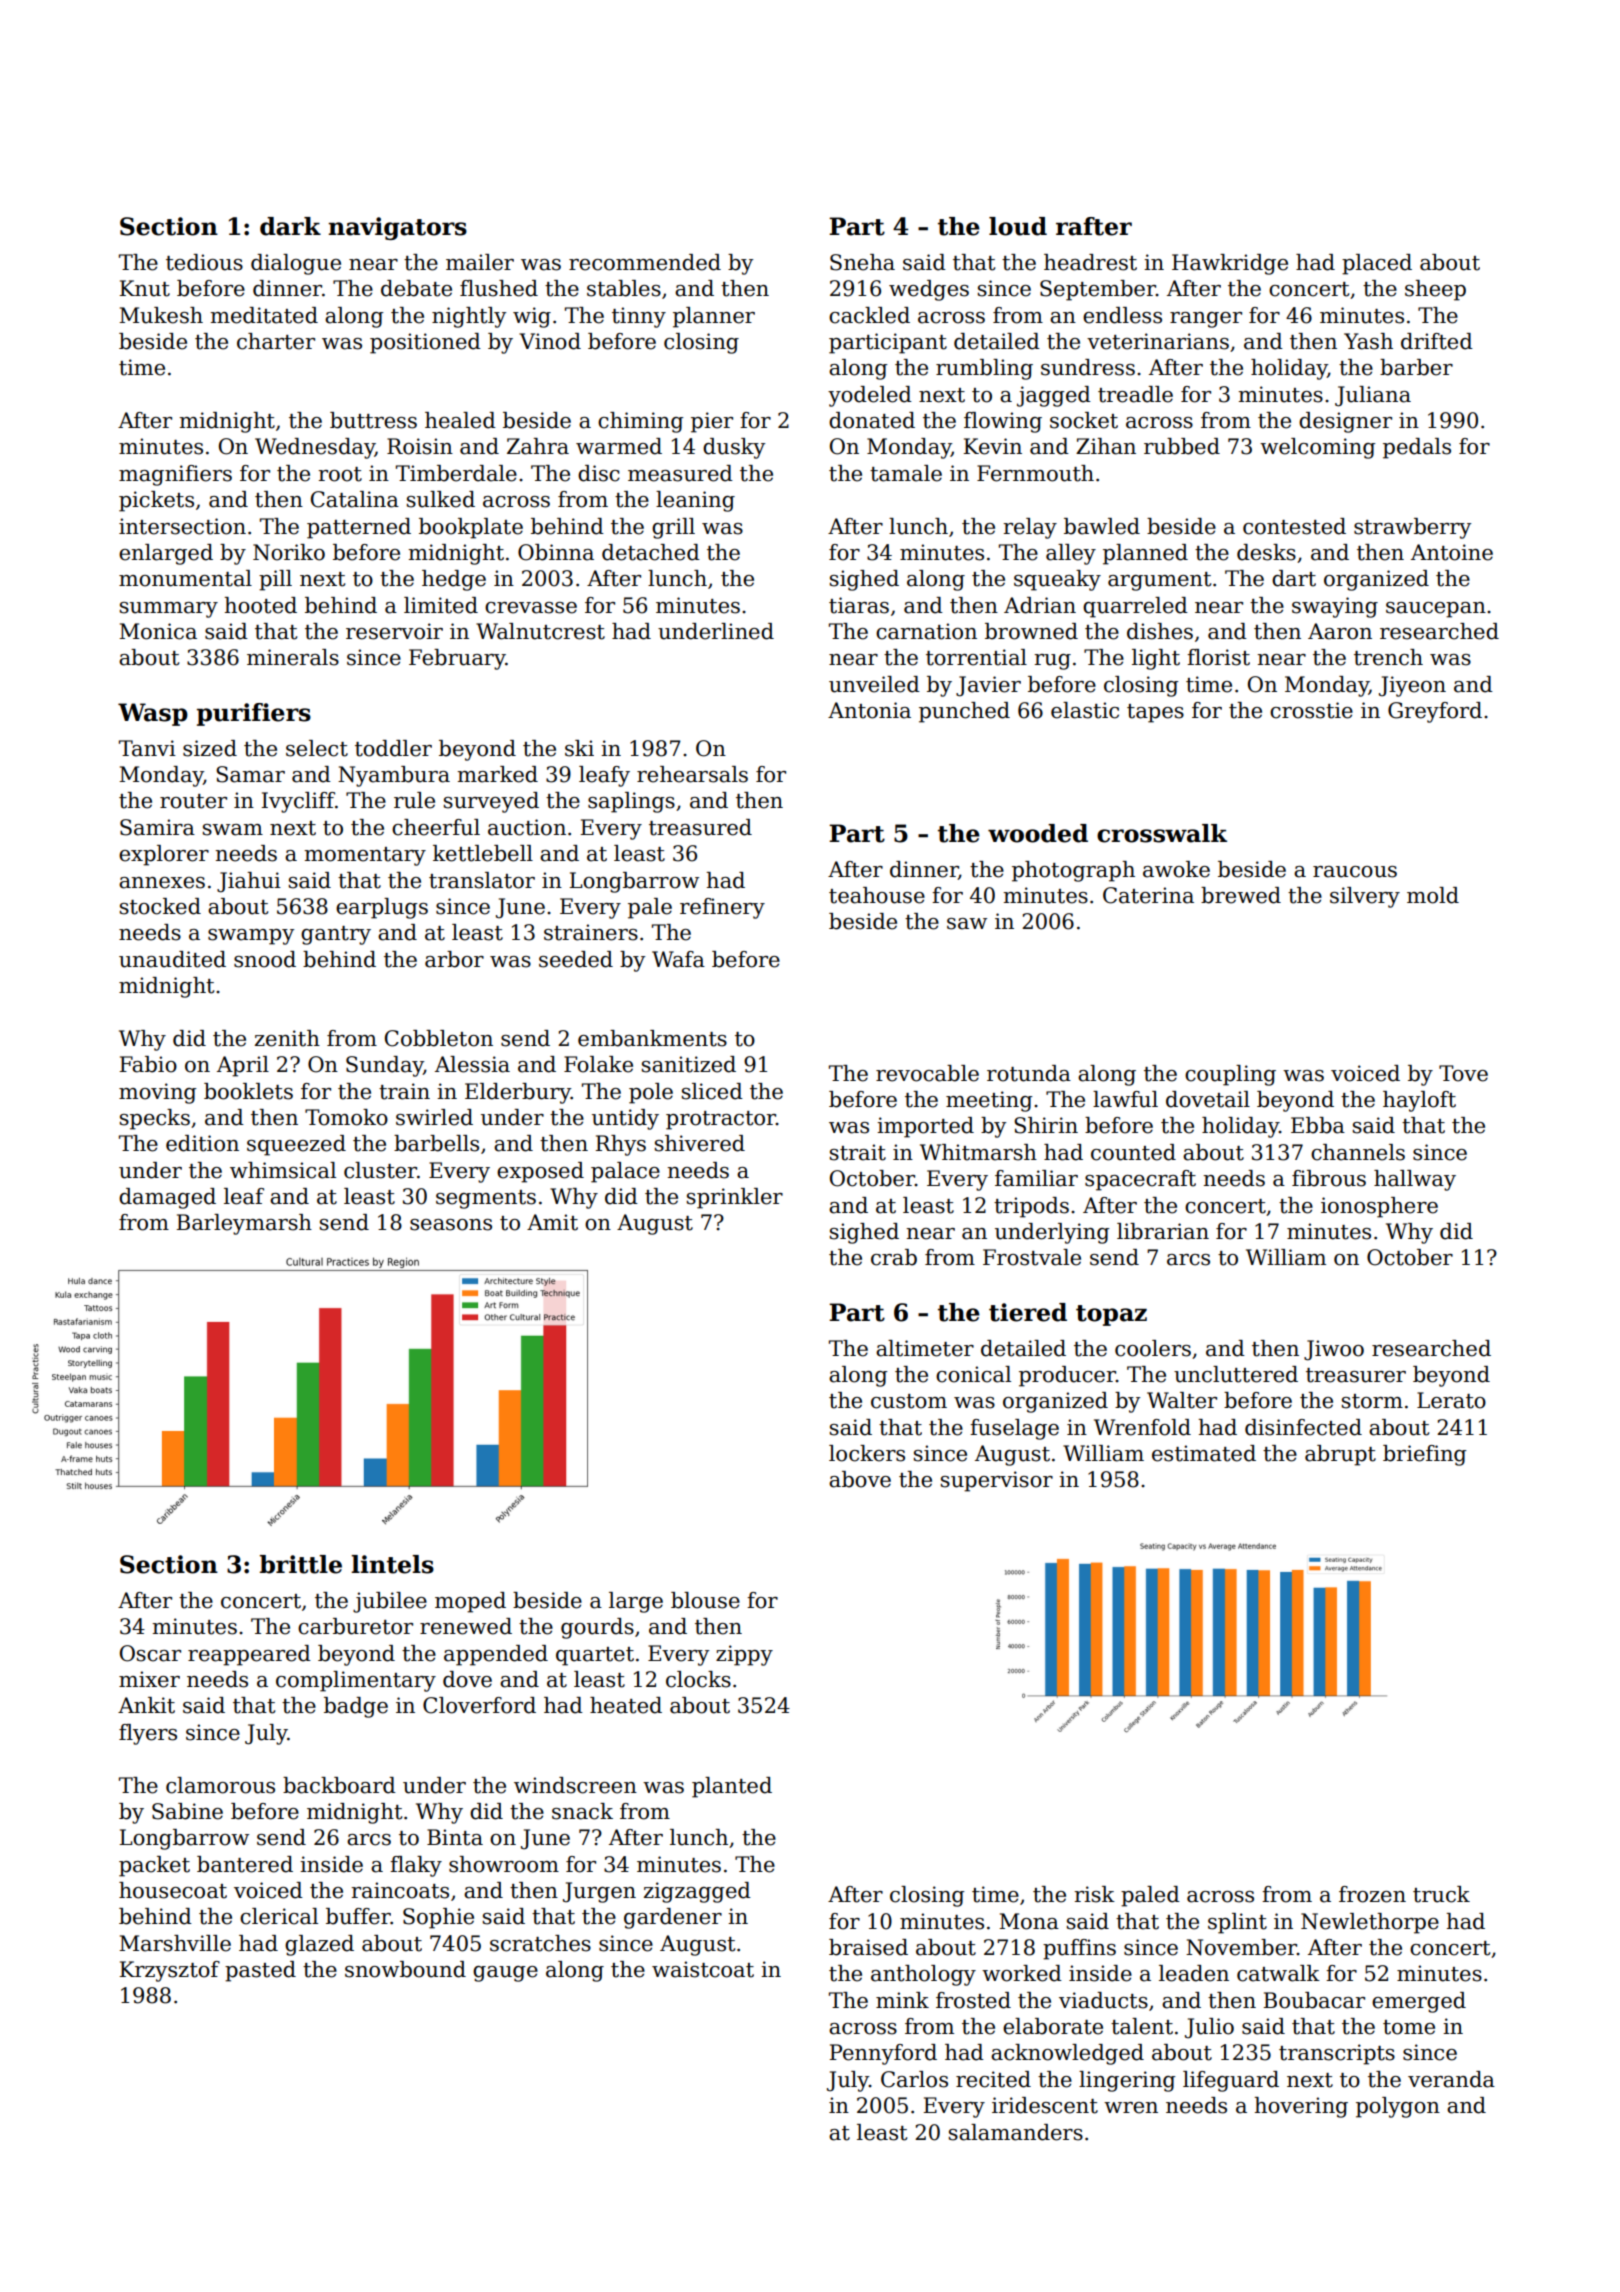 The image size is (1620, 2292). I want to click on Mukesh, so click(161, 315).
